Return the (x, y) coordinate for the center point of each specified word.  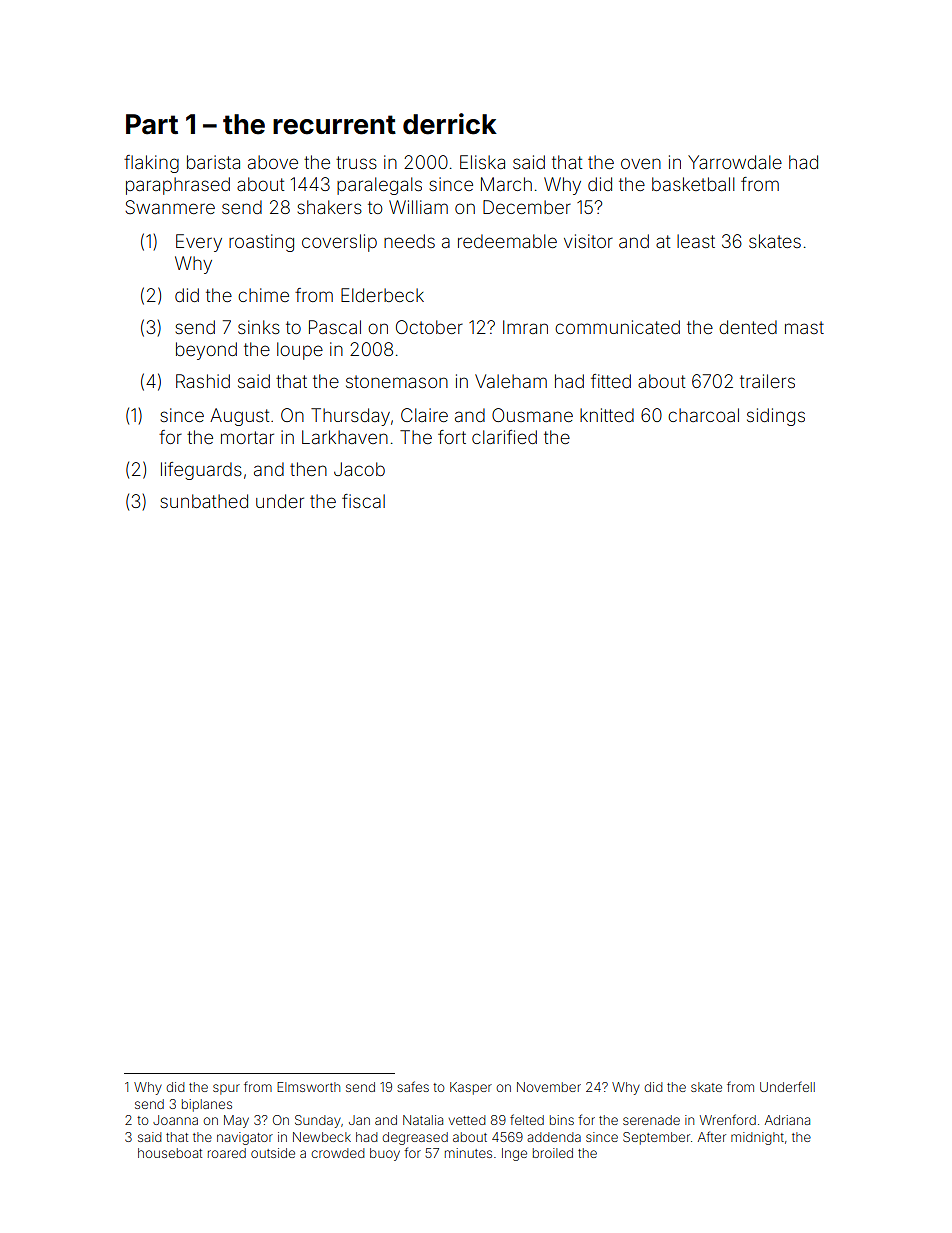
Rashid (203, 381)
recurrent (334, 125)
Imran (525, 327)
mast (804, 327)
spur (226, 1089)
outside (273, 1153)
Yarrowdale (735, 162)
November (549, 1087)
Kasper (471, 1088)
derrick (450, 124)
